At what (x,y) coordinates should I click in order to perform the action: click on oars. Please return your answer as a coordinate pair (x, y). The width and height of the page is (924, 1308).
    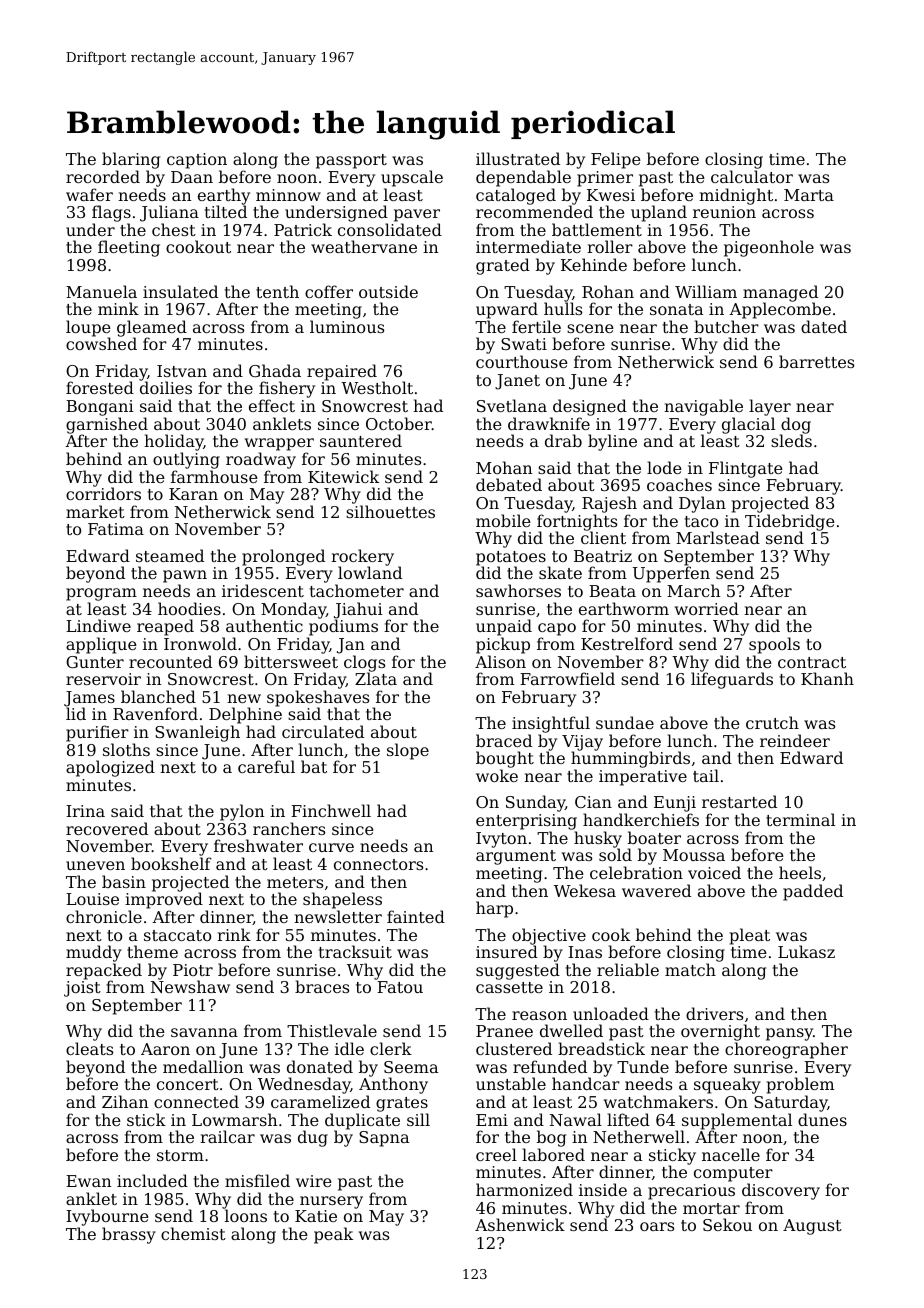
    Looking at the image, I should click on (657, 1226).
